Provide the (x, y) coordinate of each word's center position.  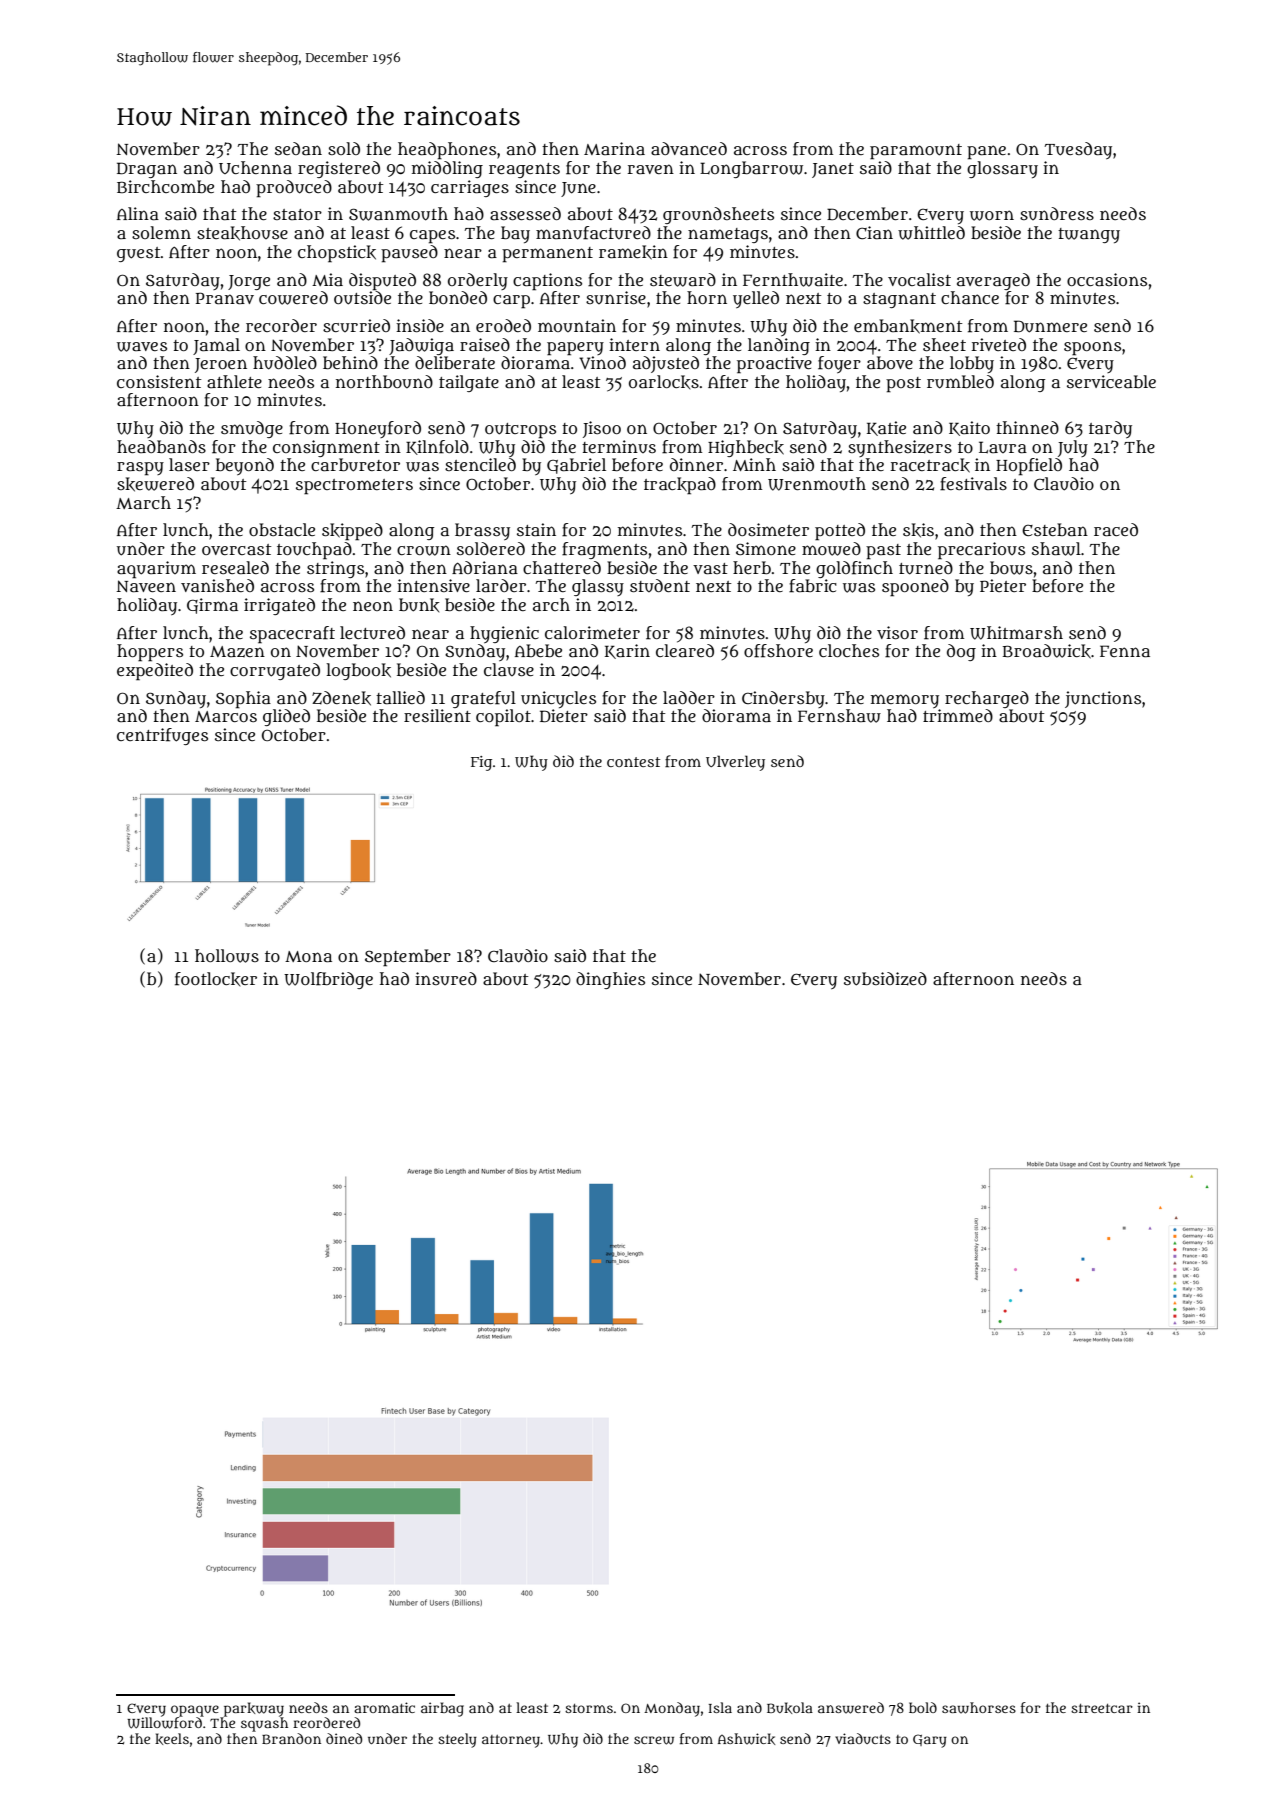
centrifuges (162, 736)
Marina (614, 148)
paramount (916, 152)
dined (344, 1738)
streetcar (1102, 1708)
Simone (766, 548)
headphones (447, 151)
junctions (1103, 699)
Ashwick (746, 1739)
